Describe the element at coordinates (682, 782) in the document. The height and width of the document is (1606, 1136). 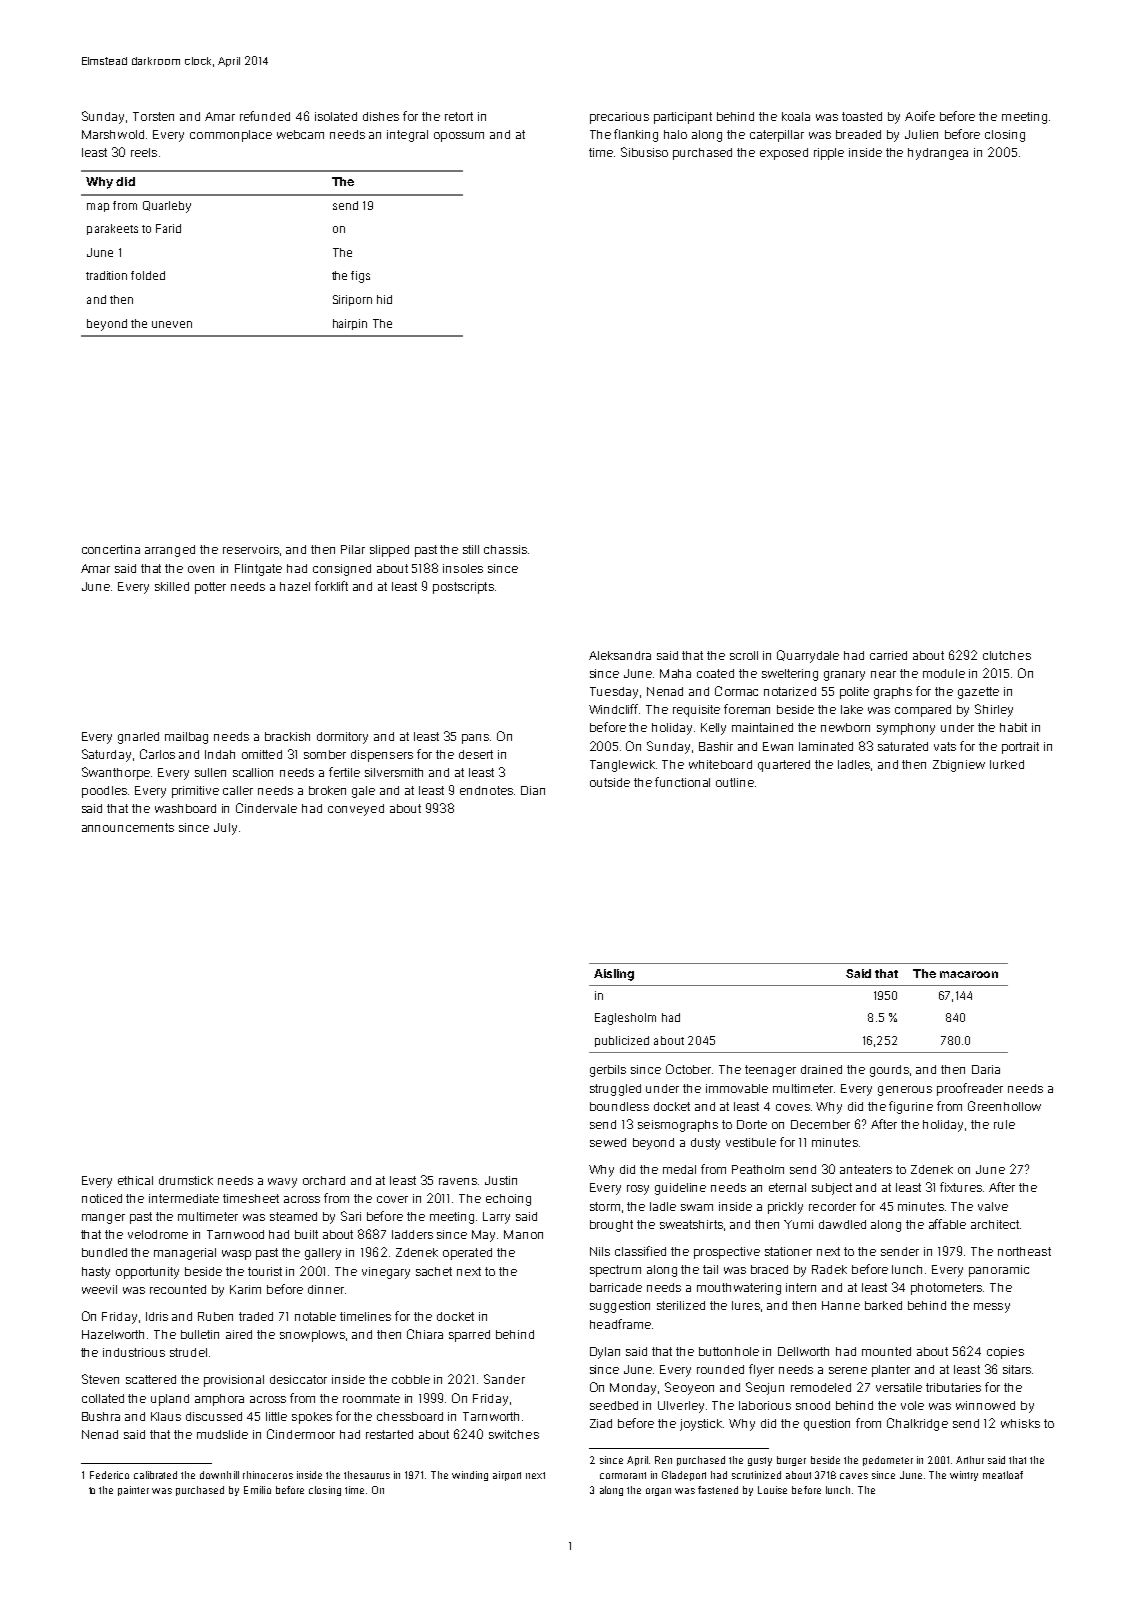
I see `functional` at that location.
